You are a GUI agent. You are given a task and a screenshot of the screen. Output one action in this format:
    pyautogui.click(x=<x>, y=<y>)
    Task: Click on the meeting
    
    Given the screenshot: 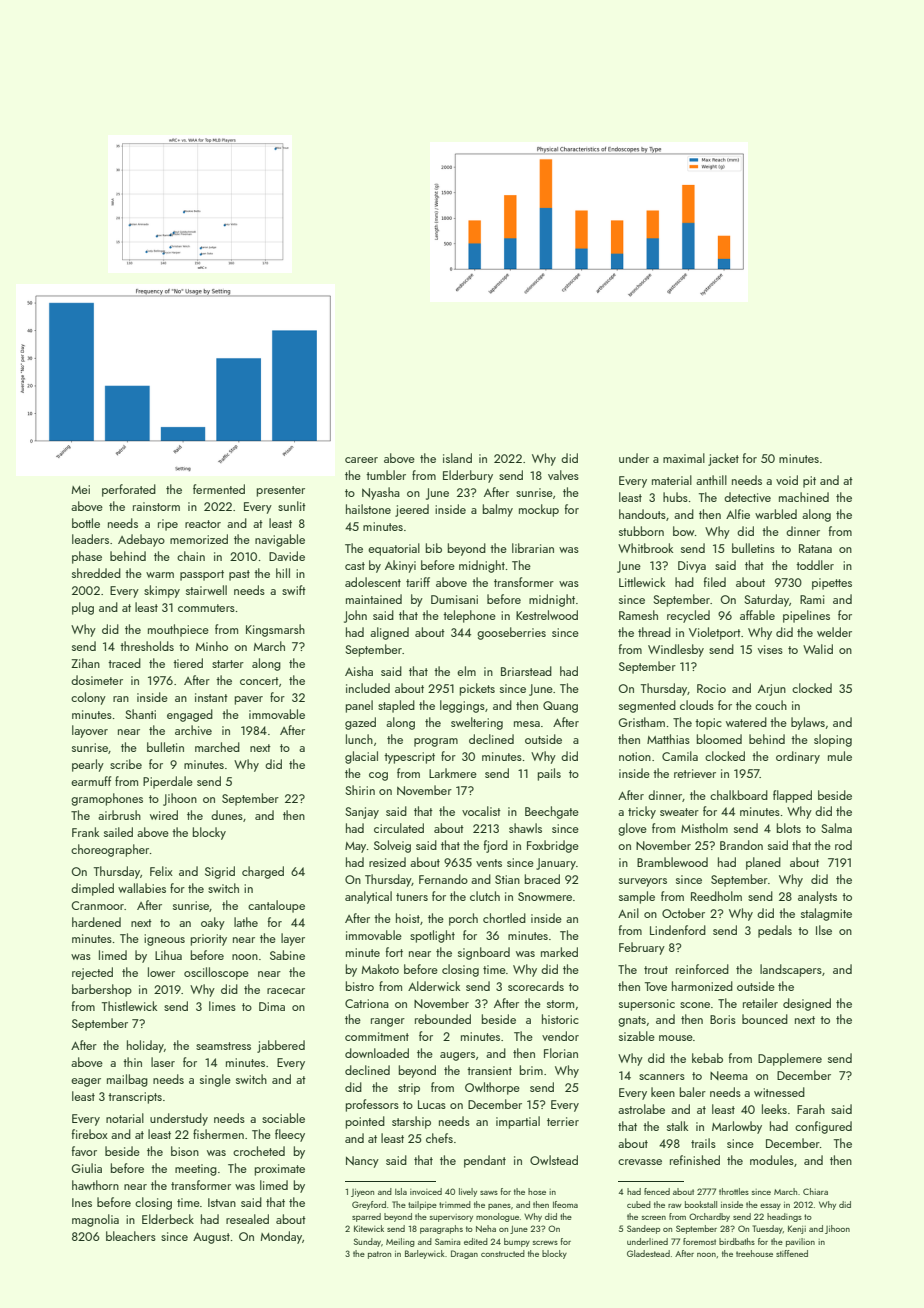 What is the action you would take?
    pyautogui.click(x=196, y=1170)
